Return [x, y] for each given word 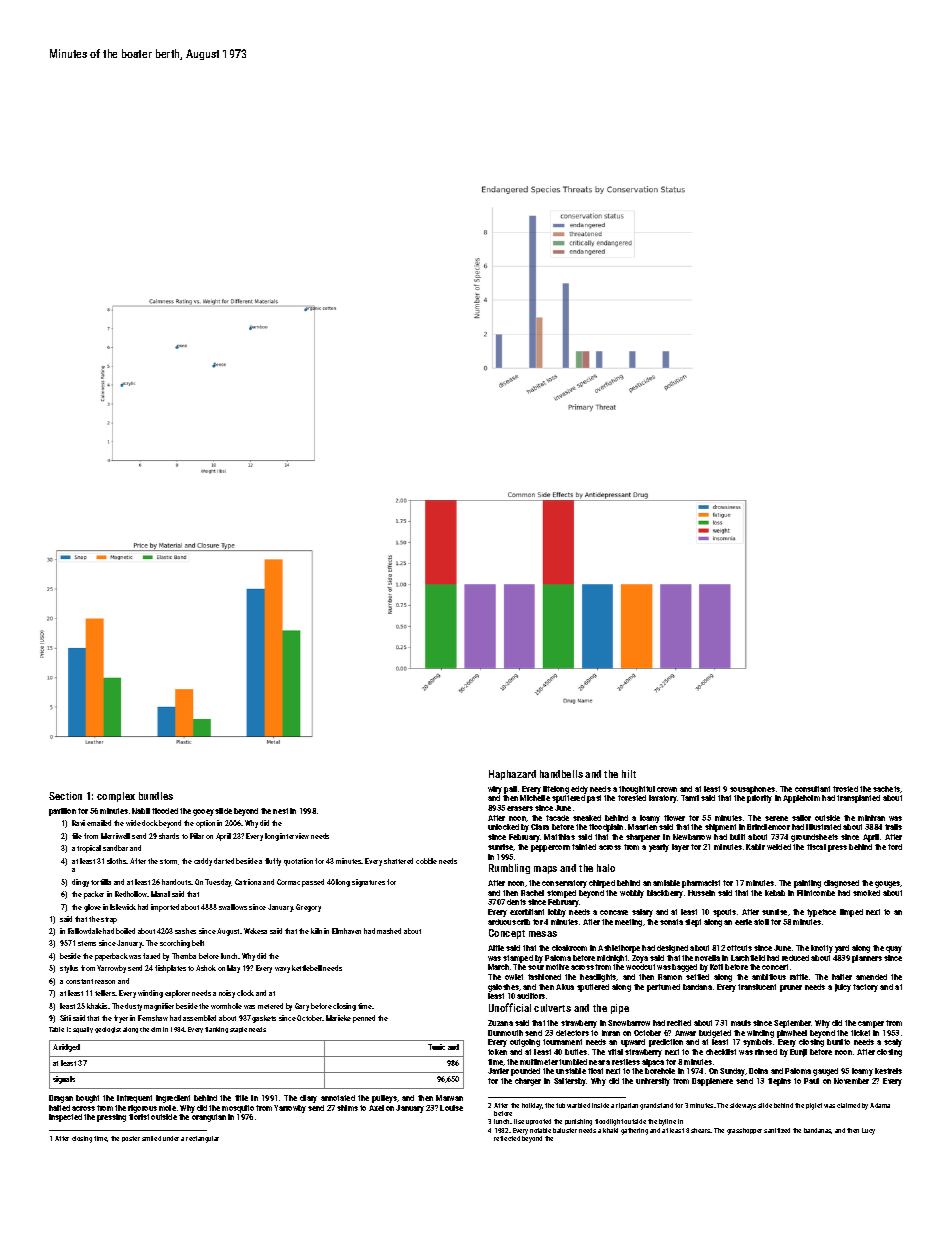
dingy [80, 883]
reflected [507, 1138]
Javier [498, 1071]
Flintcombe [816, 893]
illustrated [823, 827]
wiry [495, 790]
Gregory [308, 908]
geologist [108, 1030]
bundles [156, 796]
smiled [151, 1138]
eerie [743, 922]
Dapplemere [712, 1082]
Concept [507, 934]
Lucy [868, 1131]
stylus [69, 969]
